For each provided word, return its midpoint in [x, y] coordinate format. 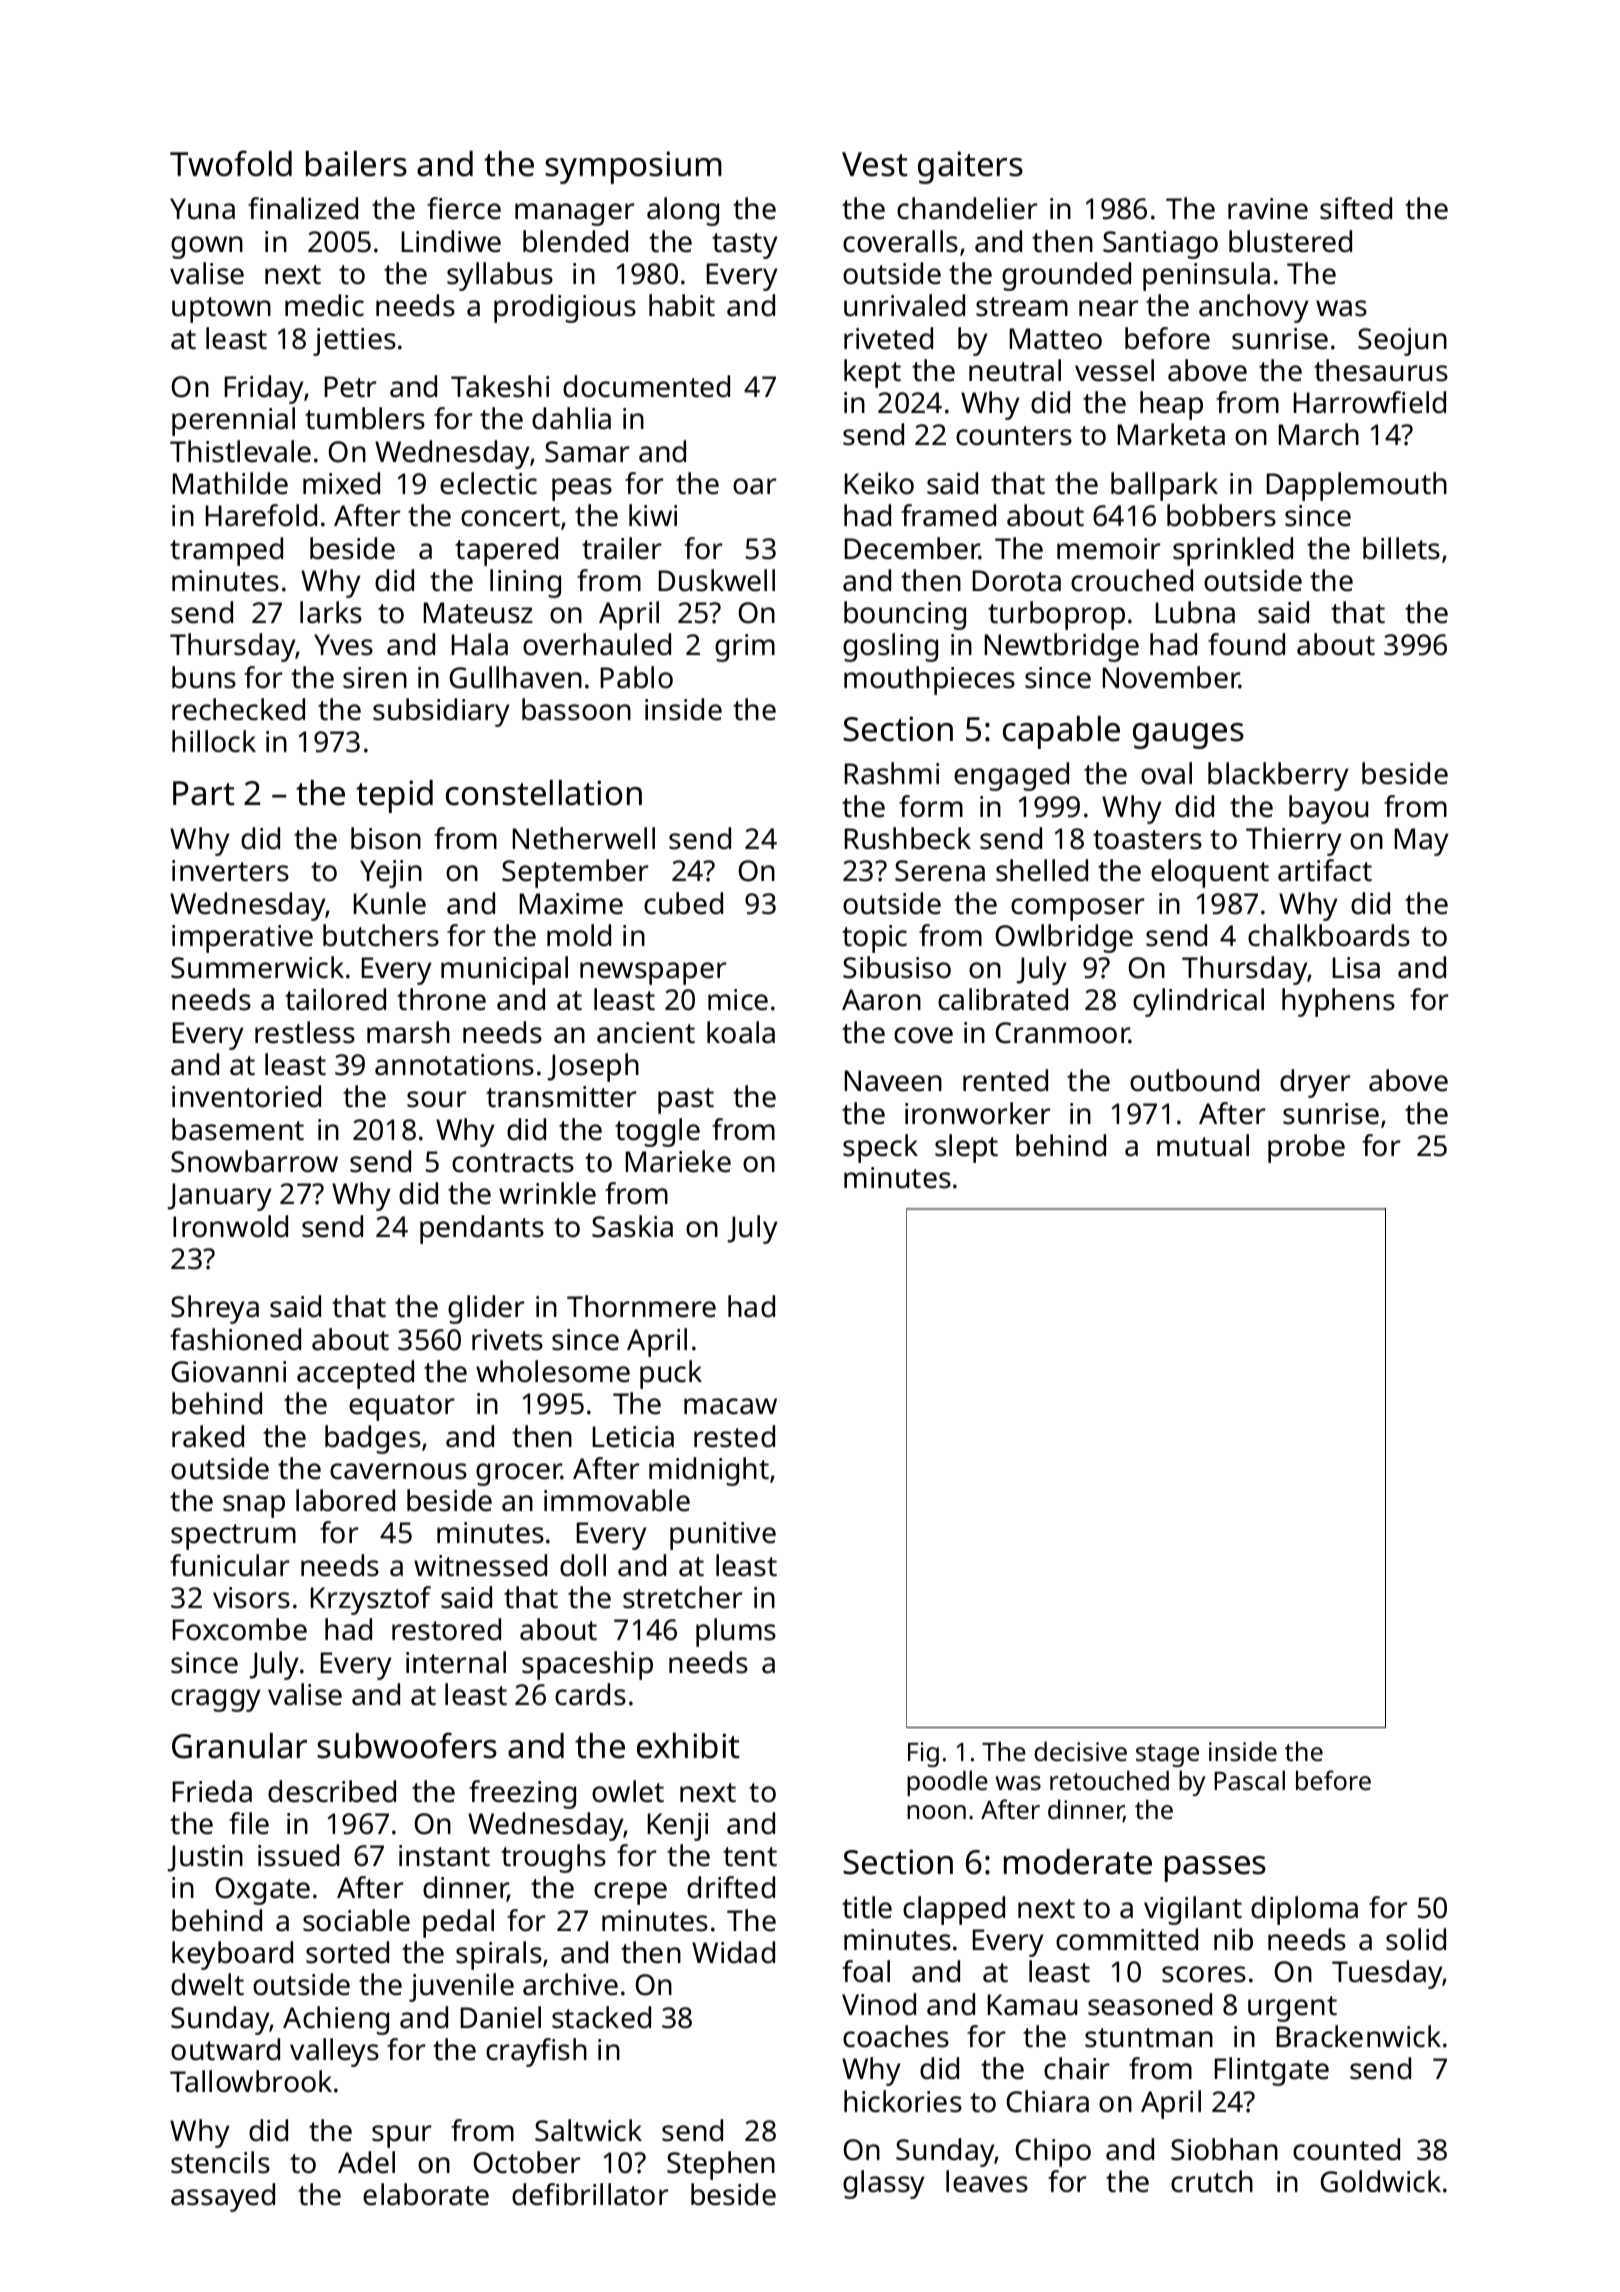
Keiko [879, 483]
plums [736, 1632]
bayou [1328, 809]
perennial [233, 421]
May [1422, 842]
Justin [205, 1858]
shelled [1042, 870]
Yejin [391, 874]
